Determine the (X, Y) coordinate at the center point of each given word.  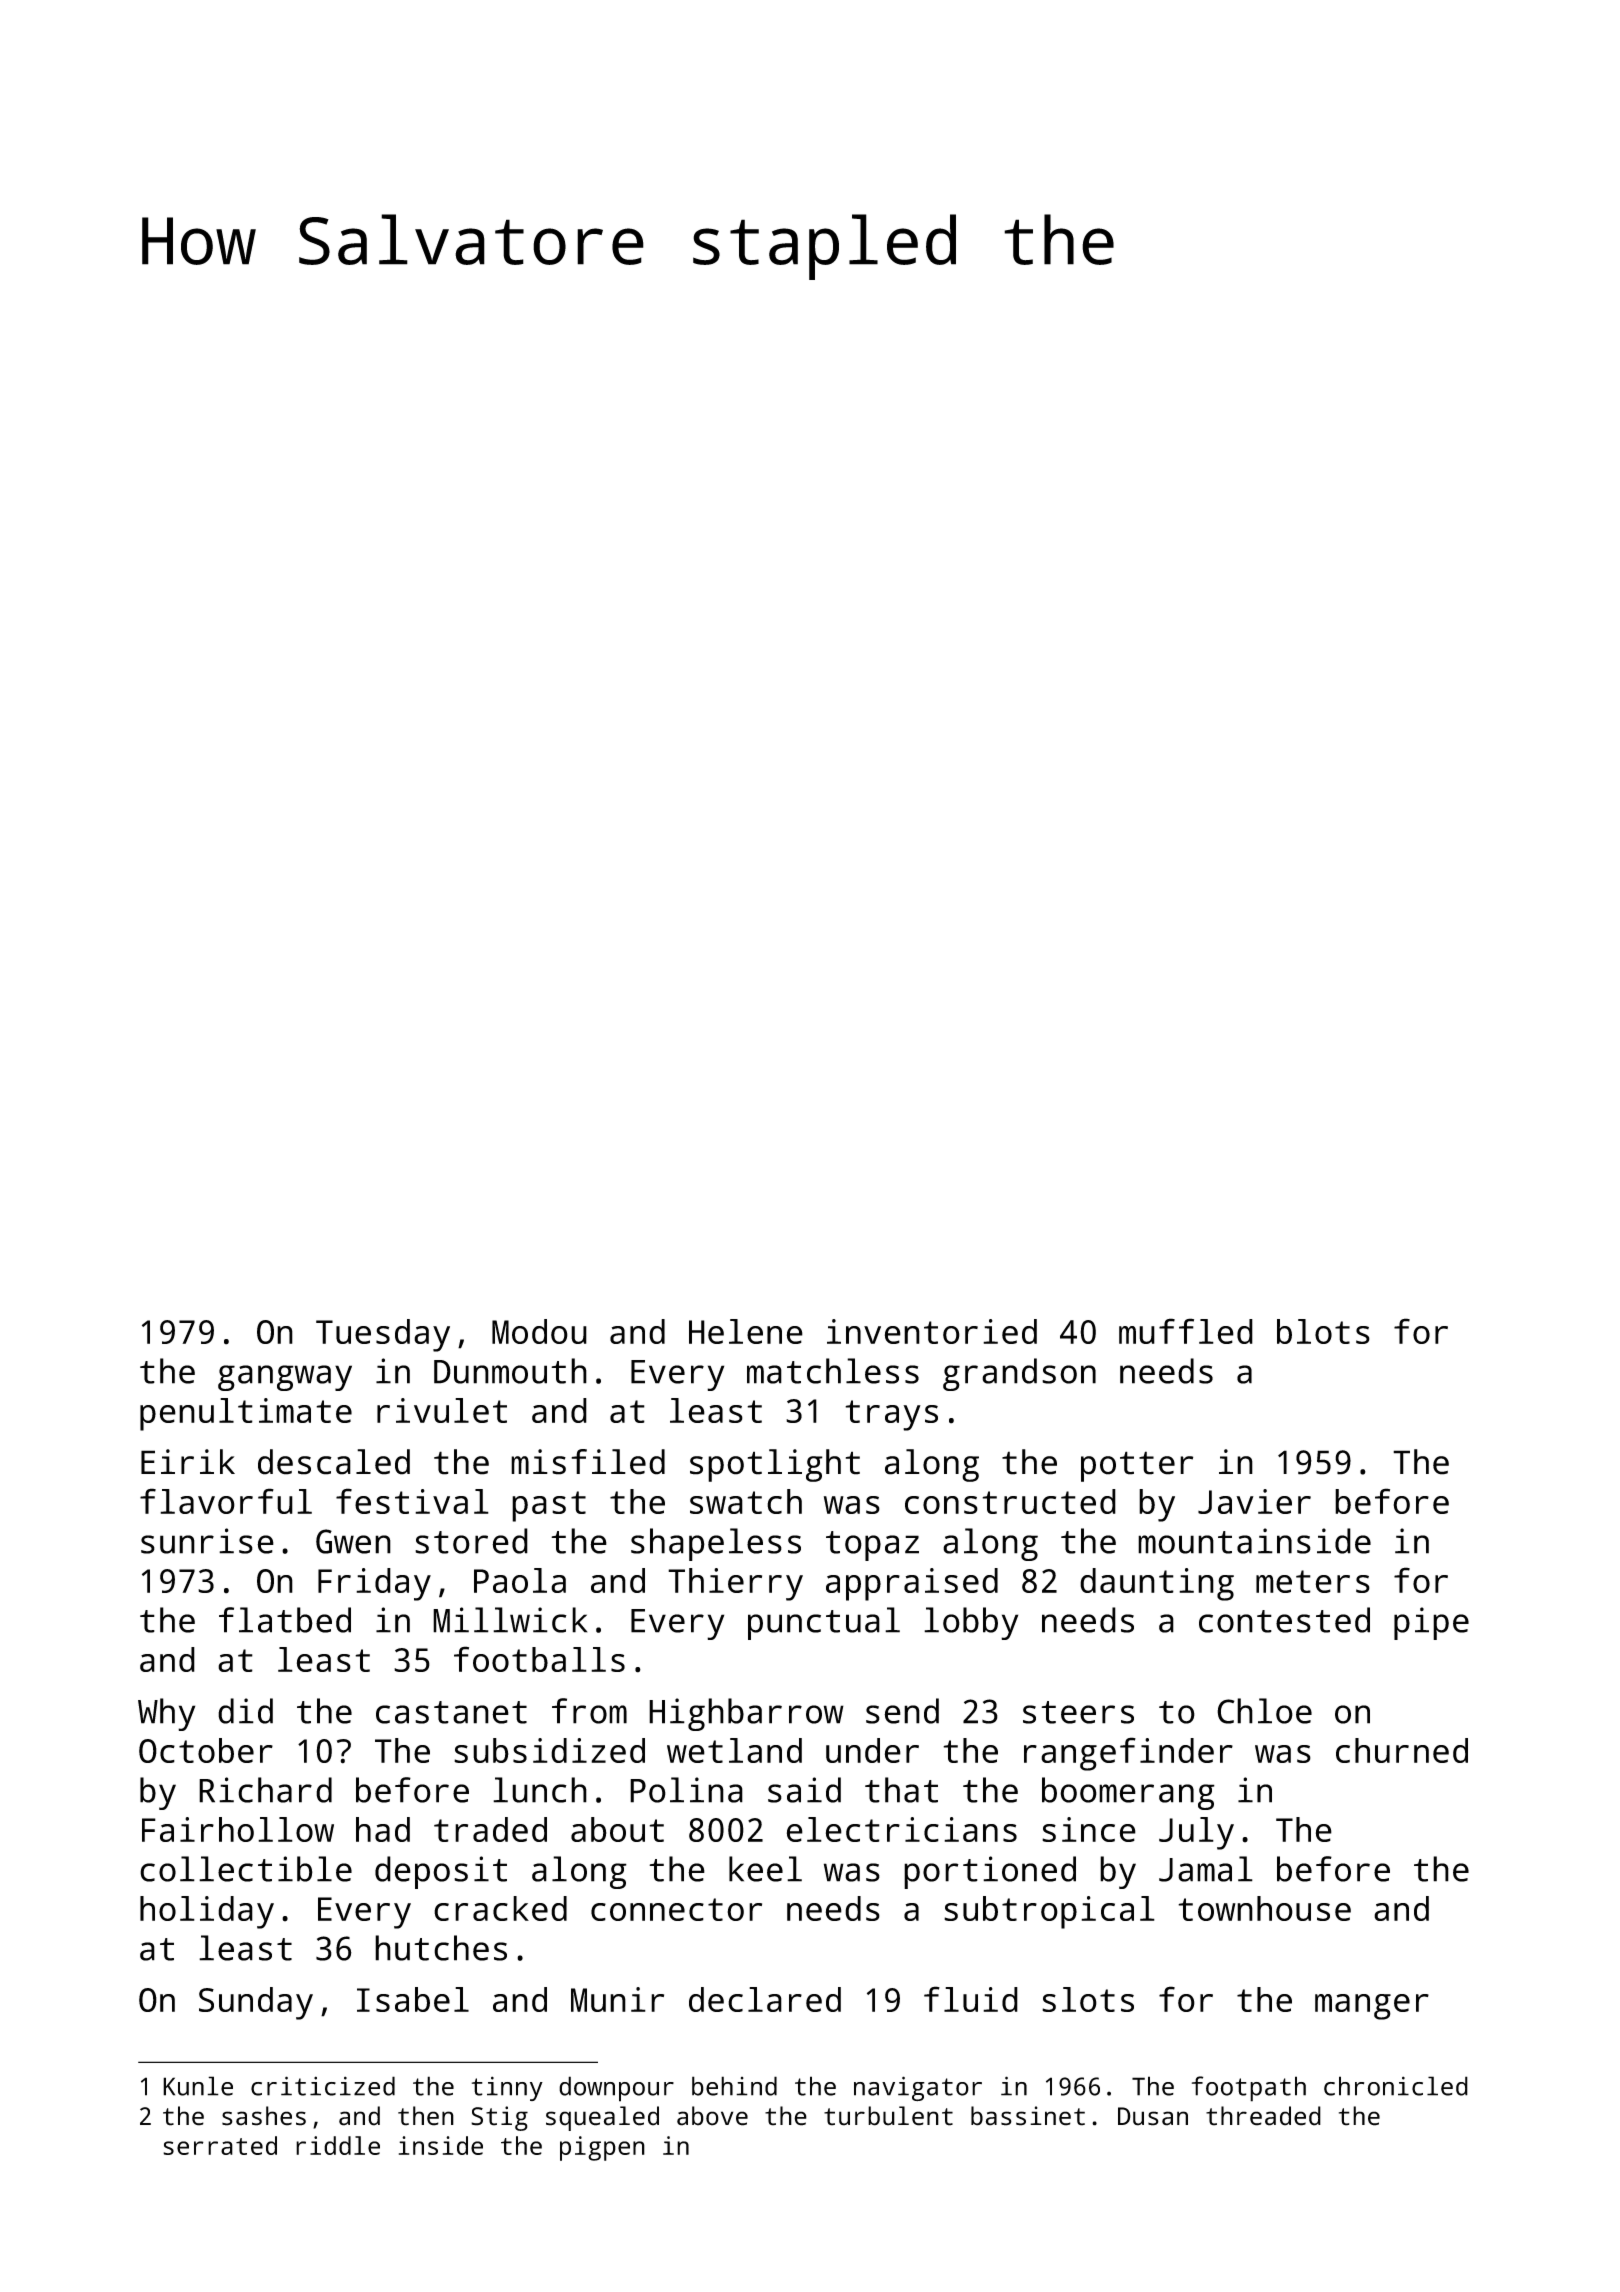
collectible (246, 1869)
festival (412, 1501)
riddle (338, 2145)
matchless (833, 1371)
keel (765, 1869)
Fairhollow (238, 1829)
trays (891, 1415)
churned (1402, 1750)
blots (1323, 1331)
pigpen (602, 2148)
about (617, 1829)
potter (1137, 1466)
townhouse (1264, 1908)
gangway (285, 1378)
